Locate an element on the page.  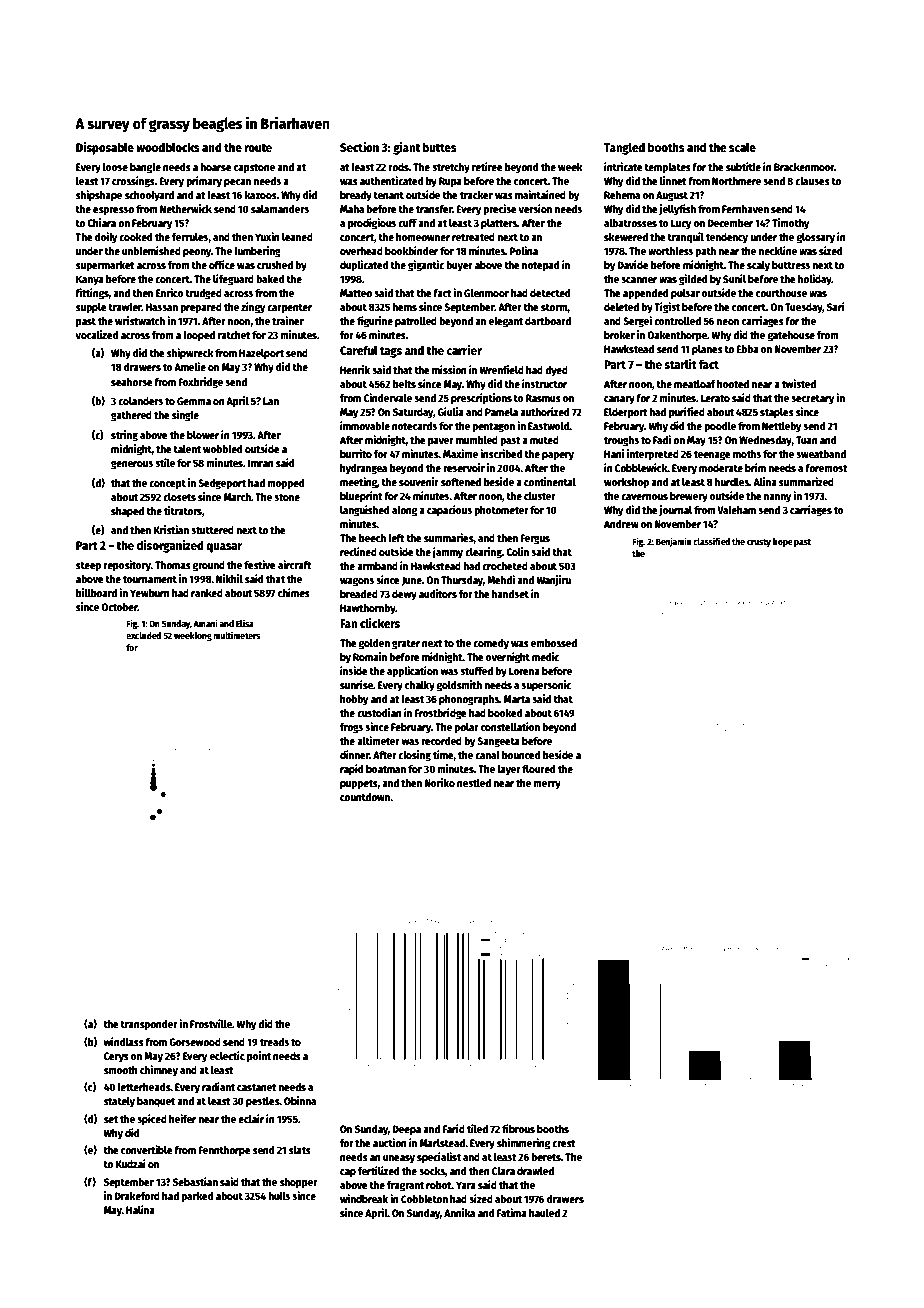
Frostville is located at coordinates (211, 1023).
